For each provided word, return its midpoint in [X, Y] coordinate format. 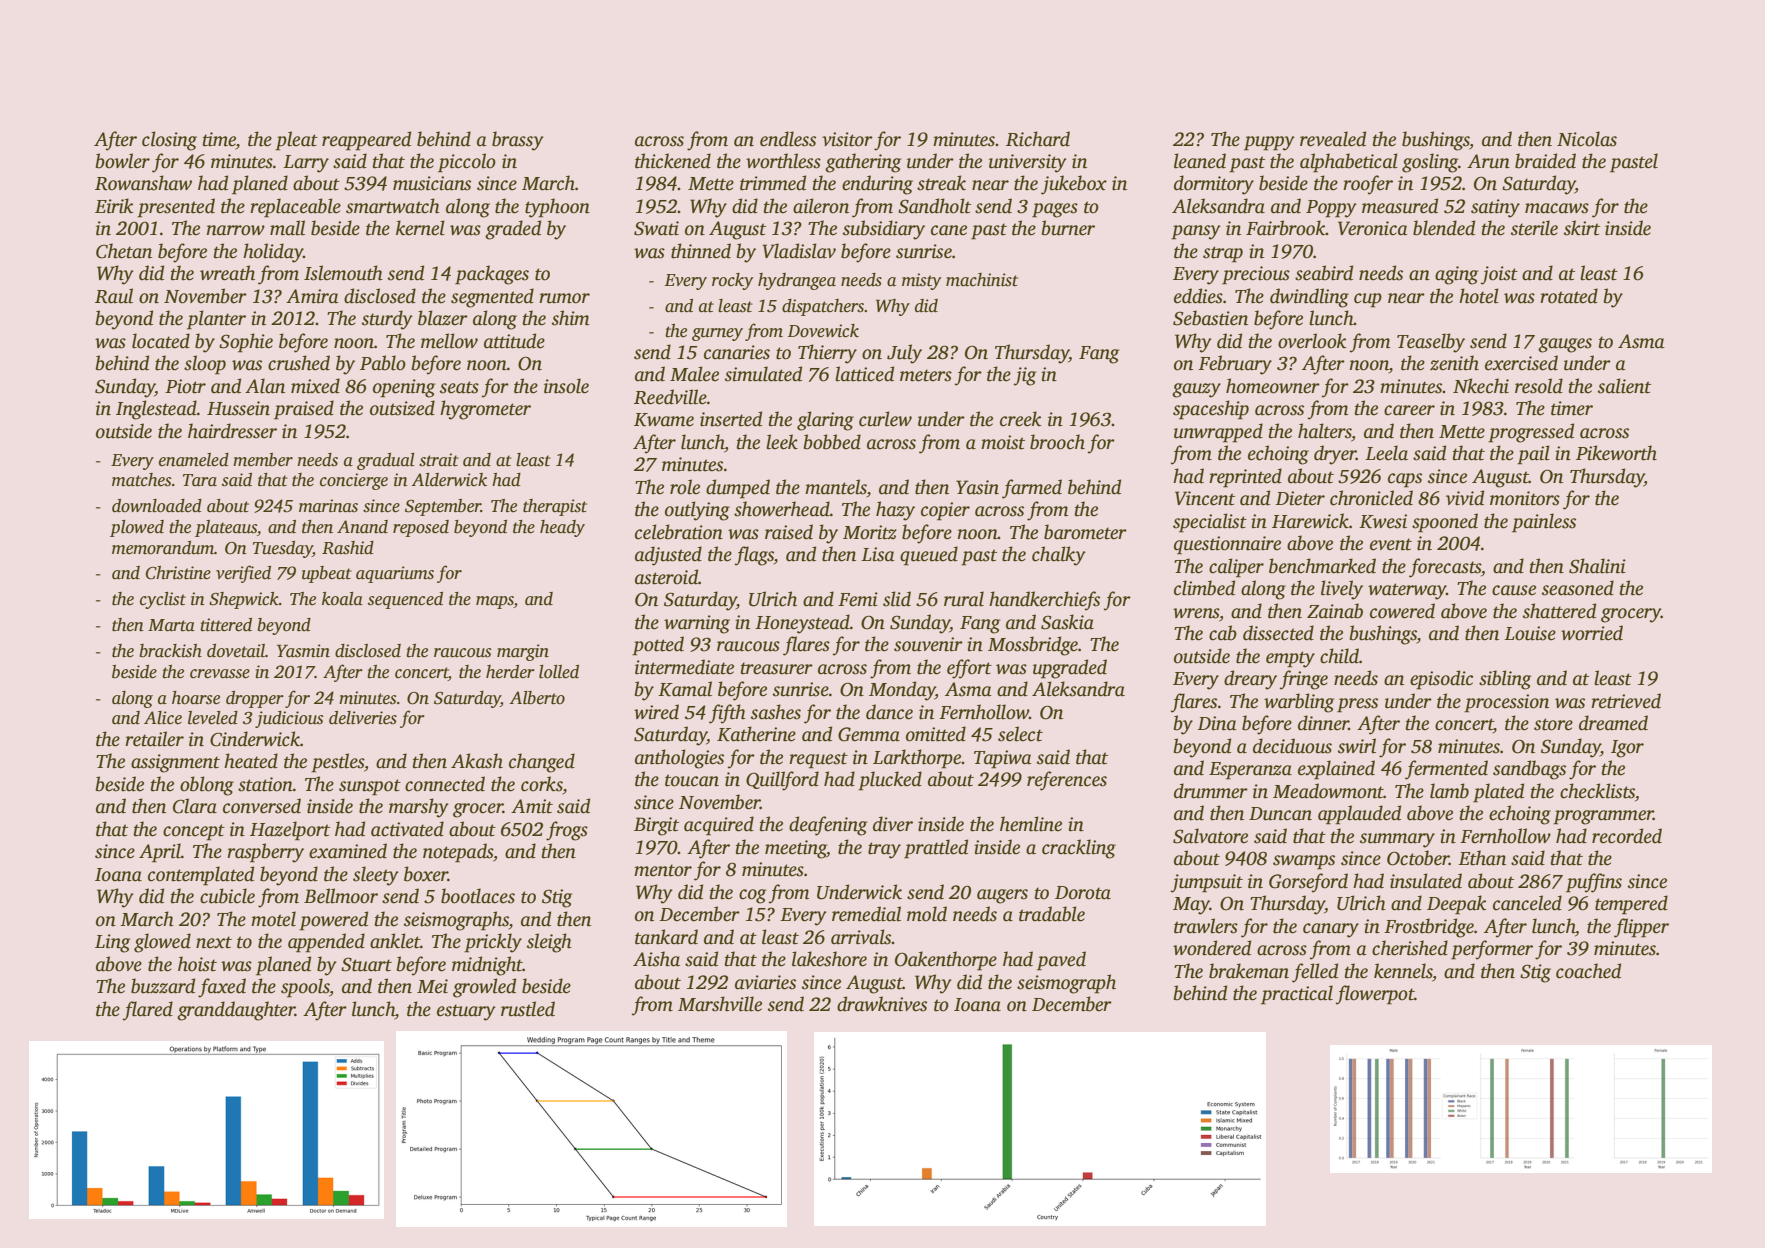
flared [148, 1011]
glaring [825, 421]
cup [1368, 300]
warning [697, 624]
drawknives [882, 1004]
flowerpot [1375, 995]
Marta [171, 625]
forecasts [1445, 568]
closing [169, 141]
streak [941, 183]
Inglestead [156, 410]
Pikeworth [1616, 453]
